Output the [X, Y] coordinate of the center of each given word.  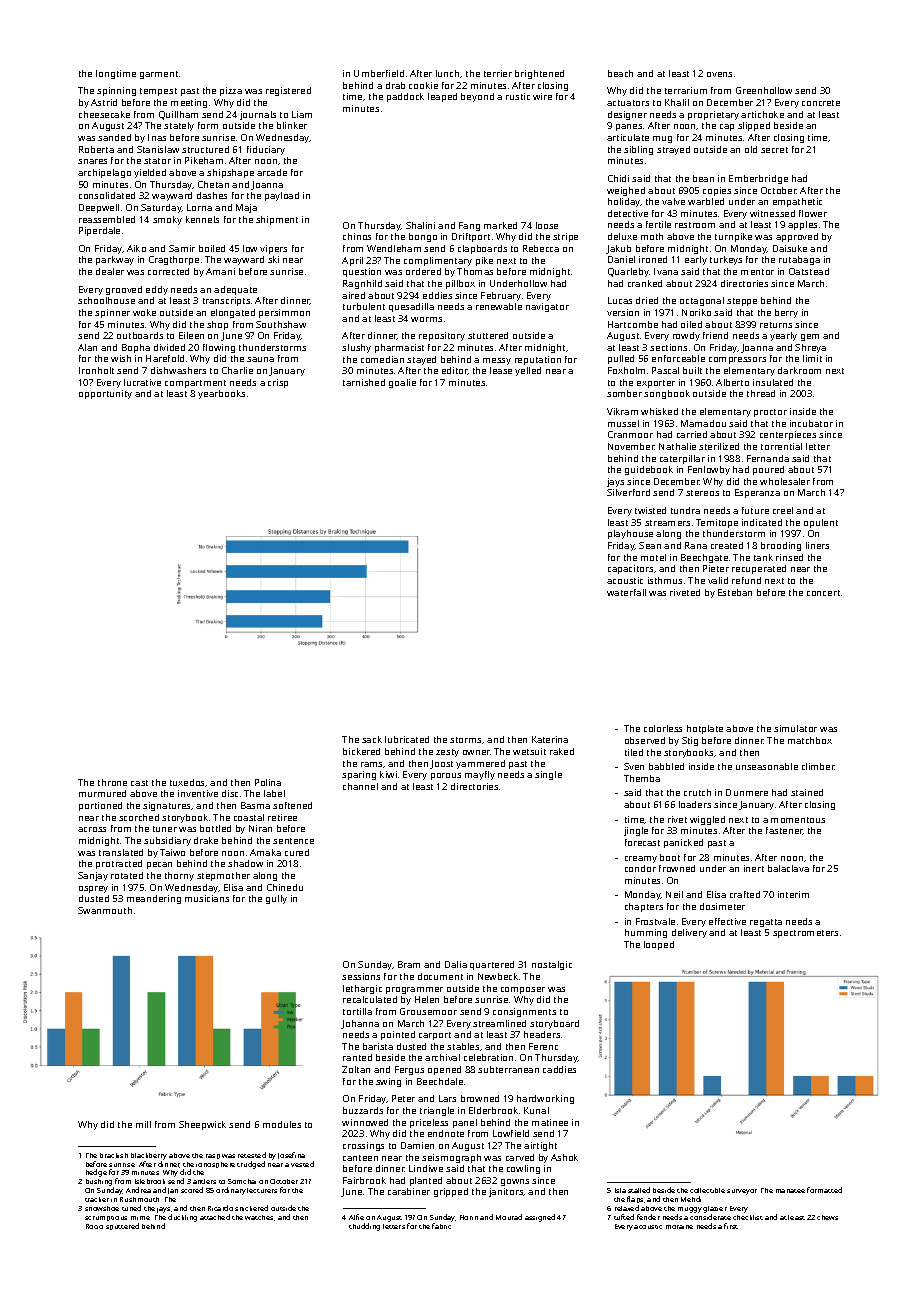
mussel [623, 423]
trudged [251, 1165]
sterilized [719, 446]
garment [159, 75]
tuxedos [188, 783]
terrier [498, 73]
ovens [719, 74]
